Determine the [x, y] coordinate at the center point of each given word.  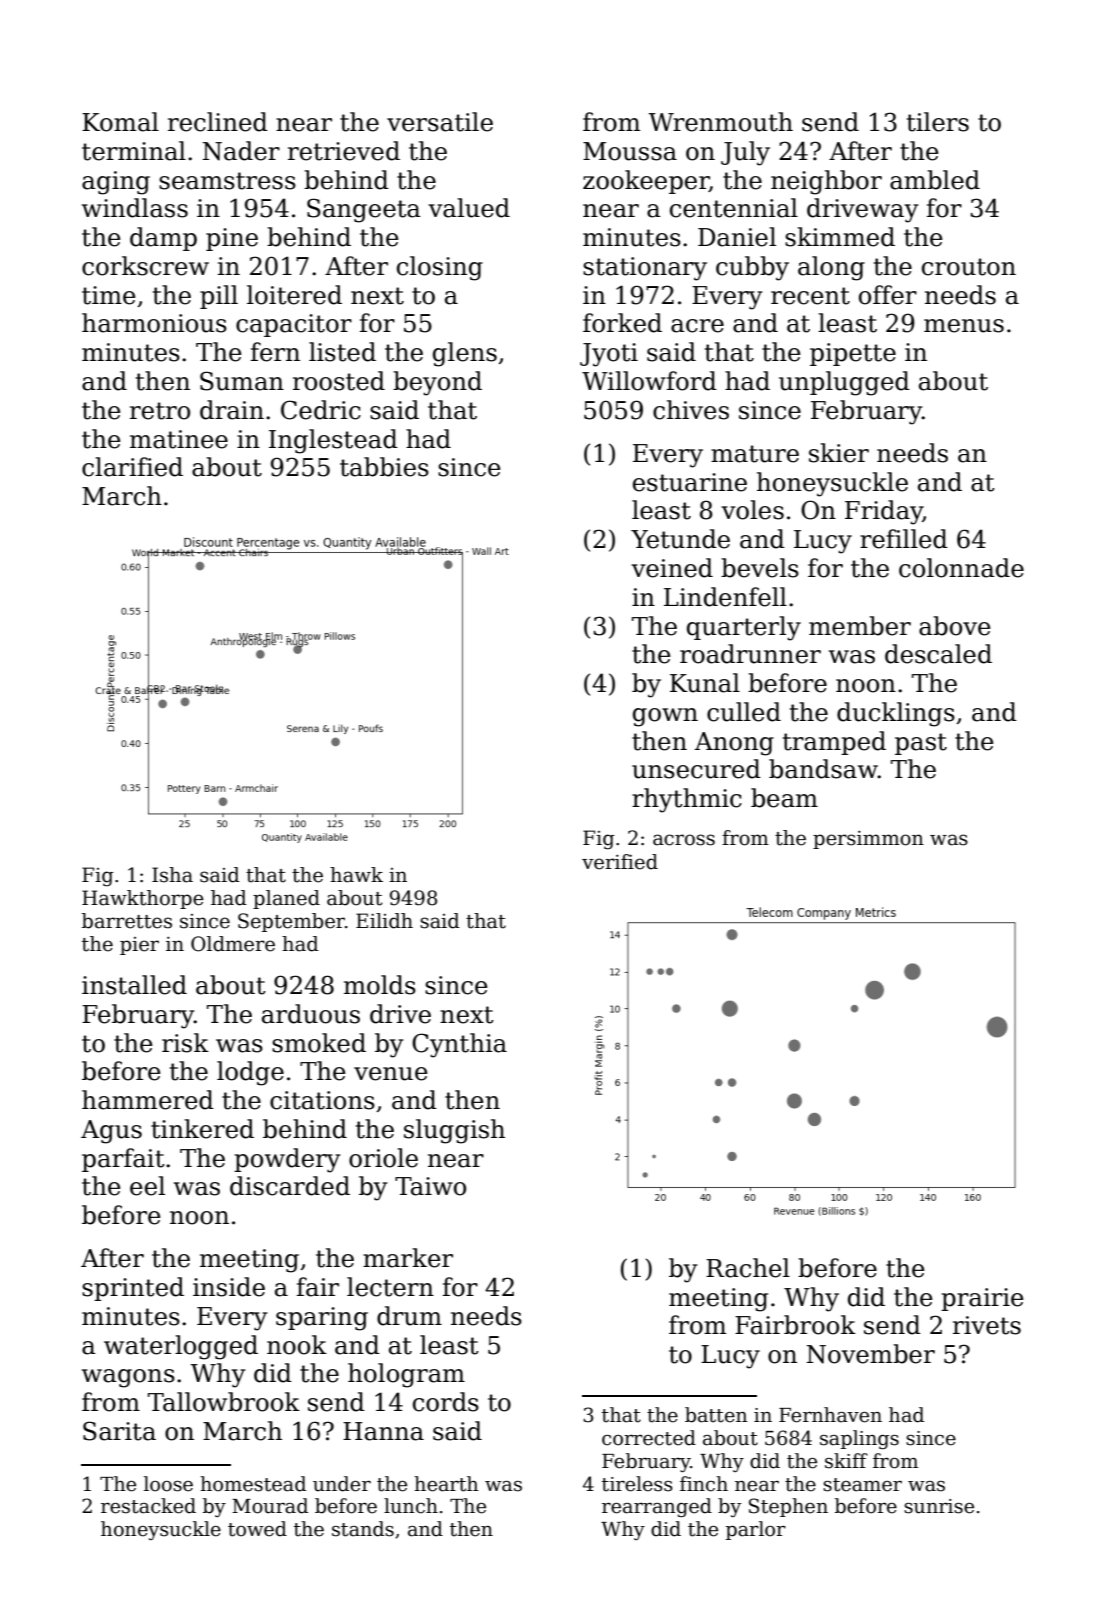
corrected [649, 1438]
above [955, 626]
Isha [172, 875]
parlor [756, 1530]
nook [297, 1345]
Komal [120, 122]
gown [665, 717]
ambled [935, 180]
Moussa [630, 151]
